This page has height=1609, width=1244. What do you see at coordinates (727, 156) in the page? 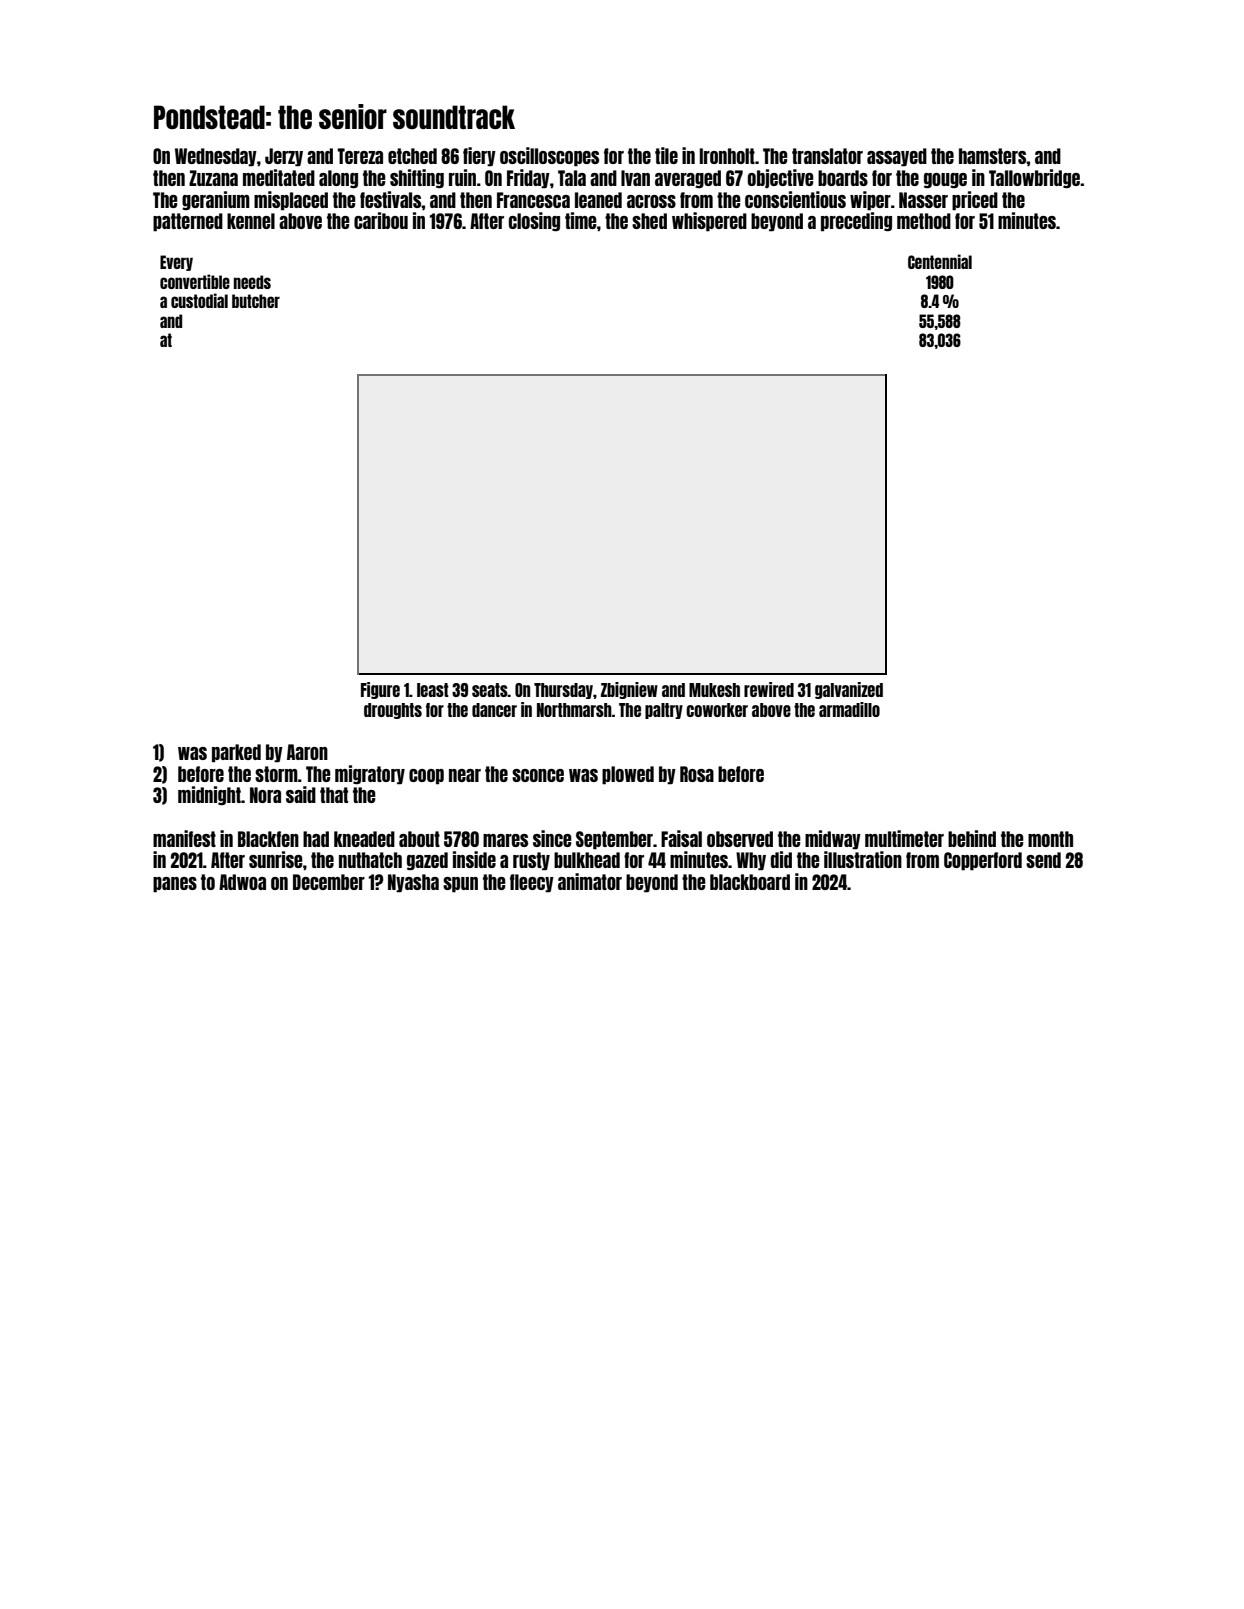
I see `Ironholt` at bounding box center [727, 156].
